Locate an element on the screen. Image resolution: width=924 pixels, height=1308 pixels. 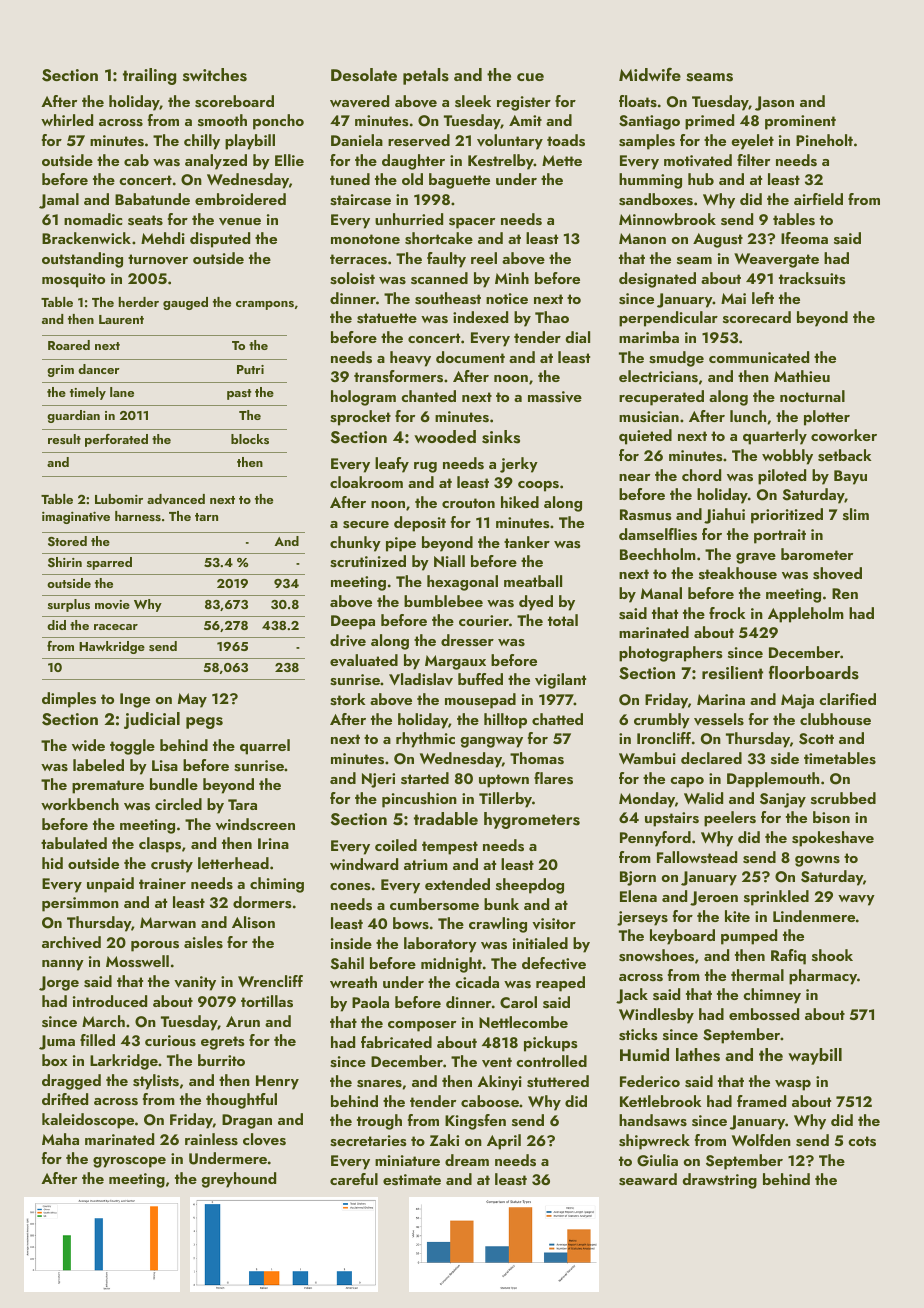
petals is located at coordinates (426, 76).
